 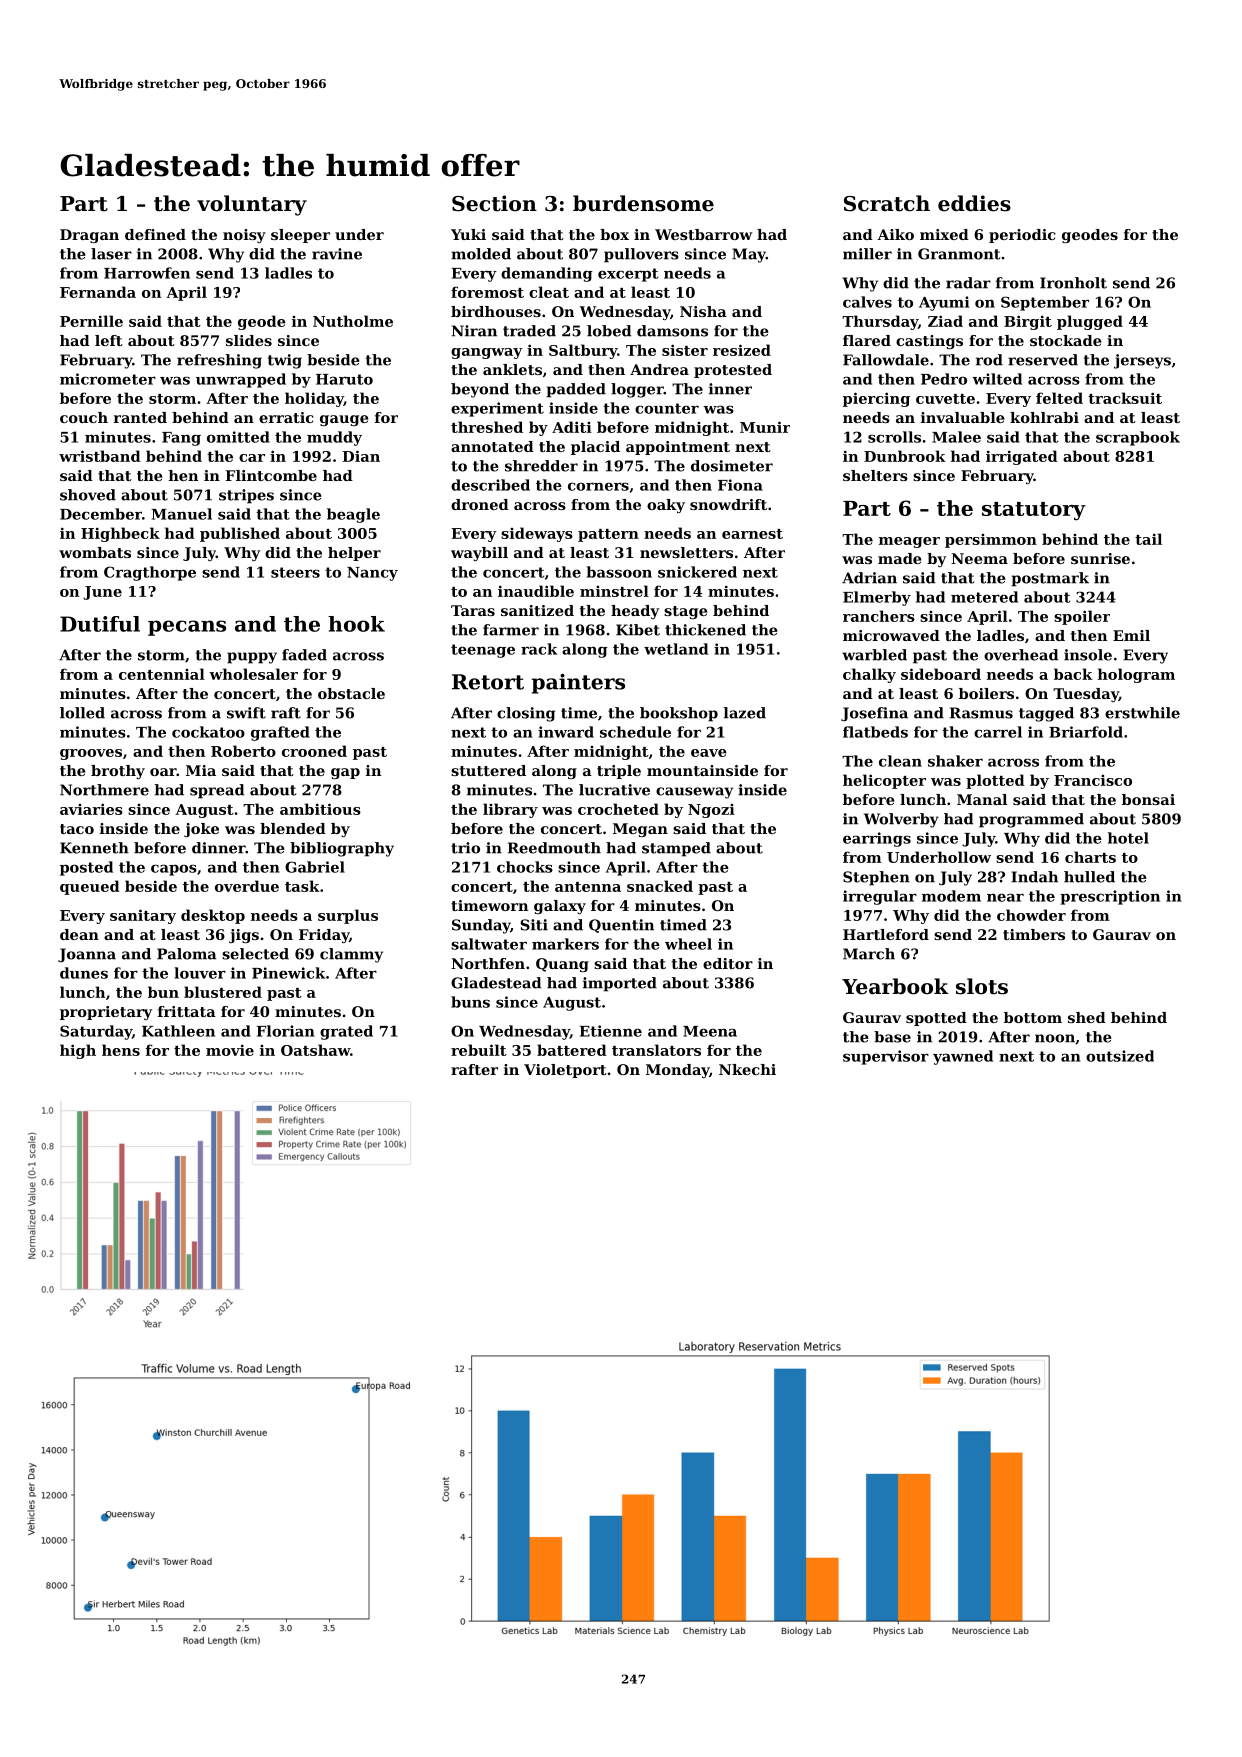 I want to click on prescription, so click(x=1110, y=897).
